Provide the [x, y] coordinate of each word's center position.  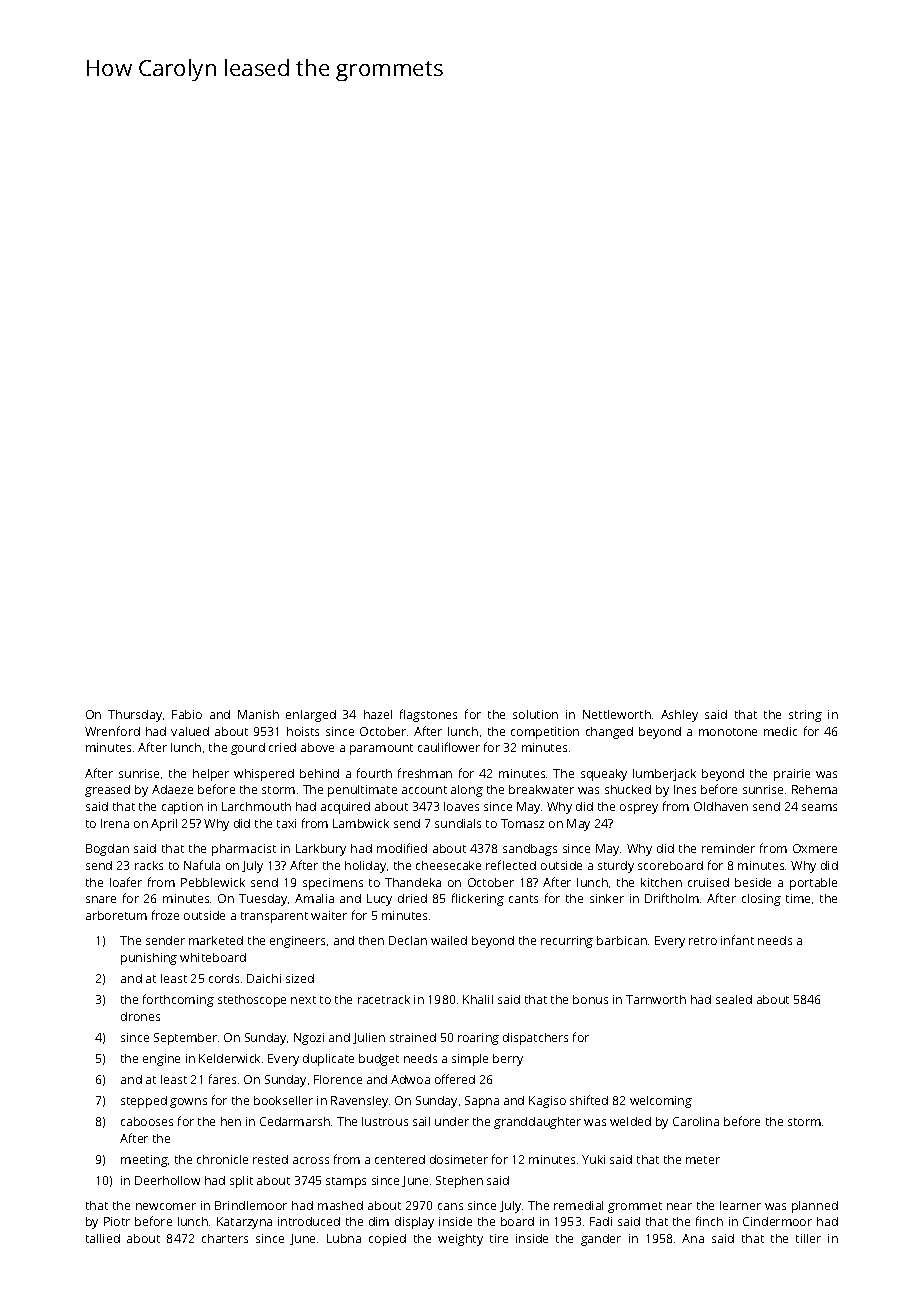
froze [165, 915]
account [424, 790]
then [371, 940]
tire [499, 1238]
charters [225, 1238]
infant [737, 940]
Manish [258, 714]
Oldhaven [721, 806]
